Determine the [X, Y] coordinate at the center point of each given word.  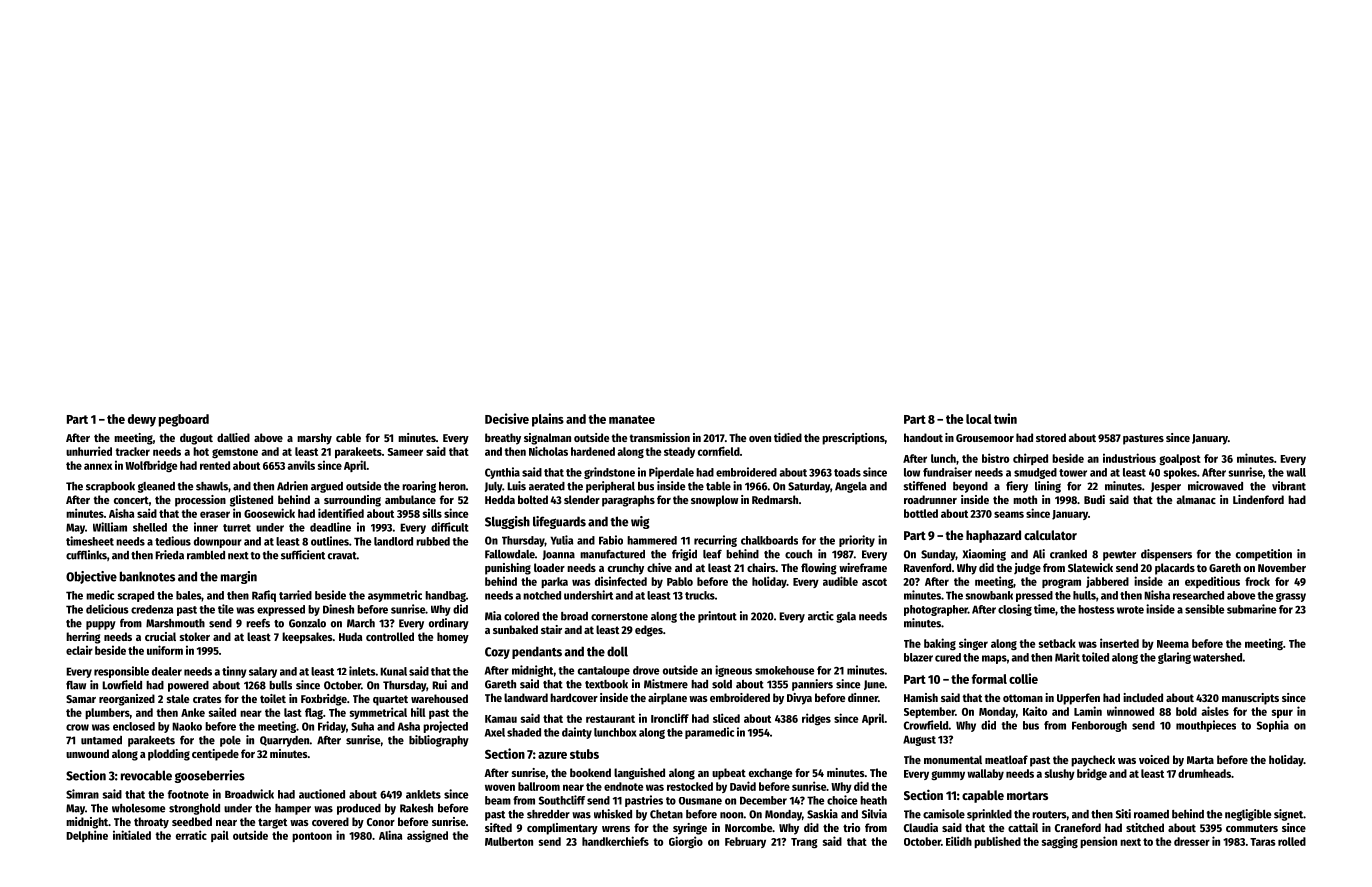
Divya [799, 699]
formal [989, 679]
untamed [101, 740]
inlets [362, 671]
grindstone [609, 473]
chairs [761, 567]
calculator [1050, 535]
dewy [142, 420]
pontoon [312, 837]
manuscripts [1250, 699]
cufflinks [86, 555]
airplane [667, 699]
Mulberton [509, 841]
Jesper [1166, 487]
